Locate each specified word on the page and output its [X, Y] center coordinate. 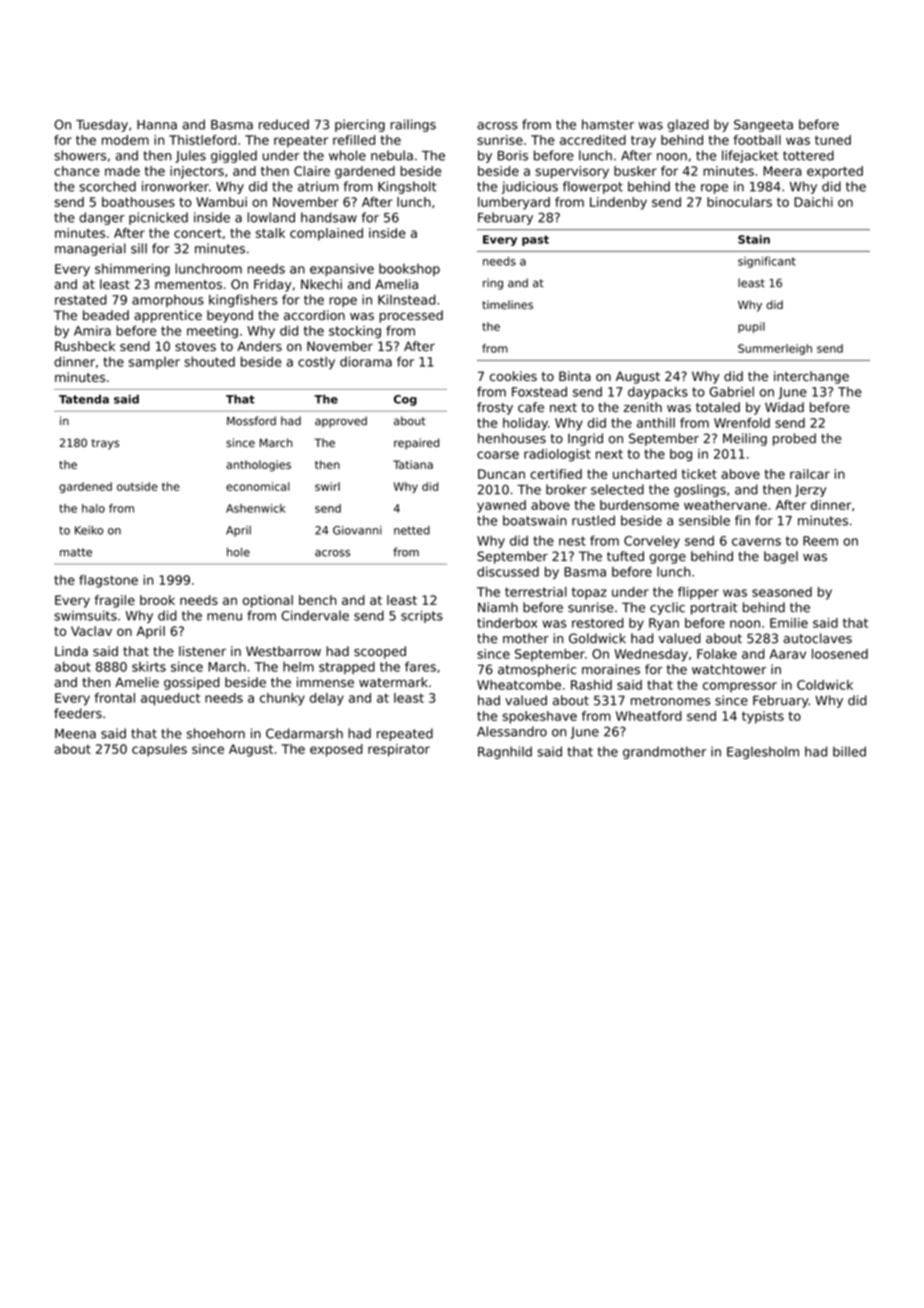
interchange [811, 377]
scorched [107, 186]
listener [202, 651]
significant [767, 262]
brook [157, 600]
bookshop [409, 270]
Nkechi [321, 284]
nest [572, 541]
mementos [188, 285]
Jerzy [810, 491]
